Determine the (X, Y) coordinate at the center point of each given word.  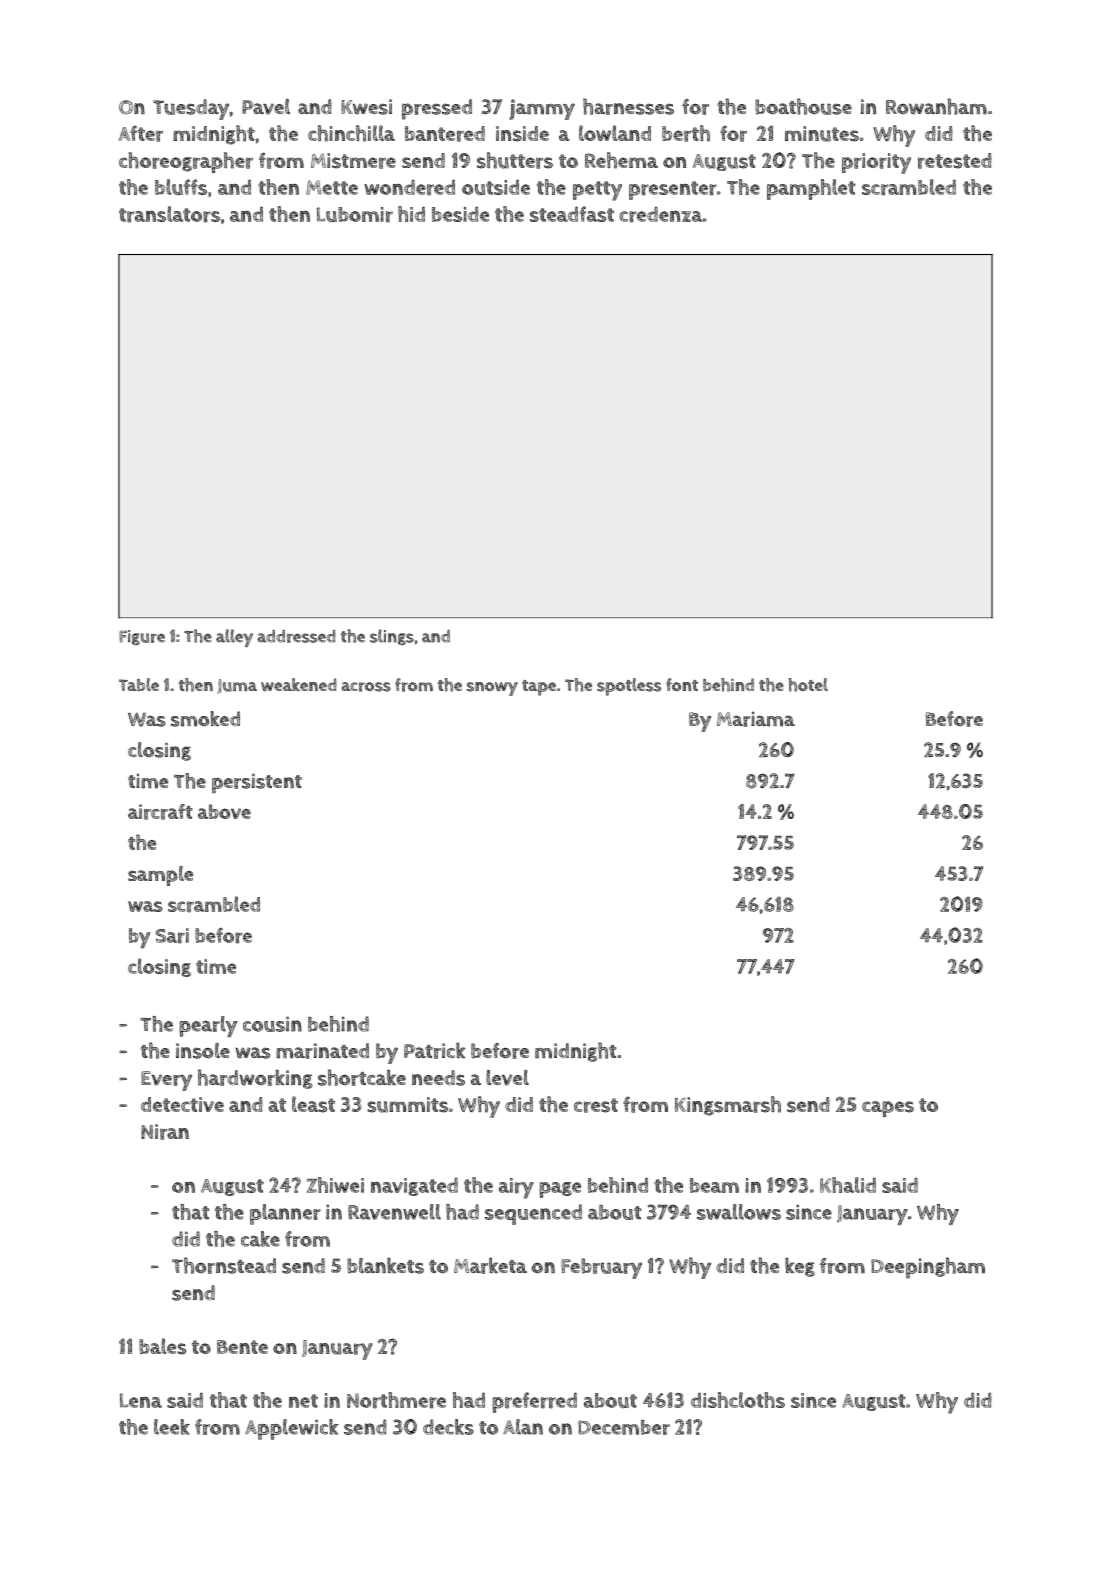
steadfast (572, 214)
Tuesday (191, 109)
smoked (205, 719)
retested (955, 161)
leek (172, 1427)
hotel (808, 685)
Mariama (756, 719)
